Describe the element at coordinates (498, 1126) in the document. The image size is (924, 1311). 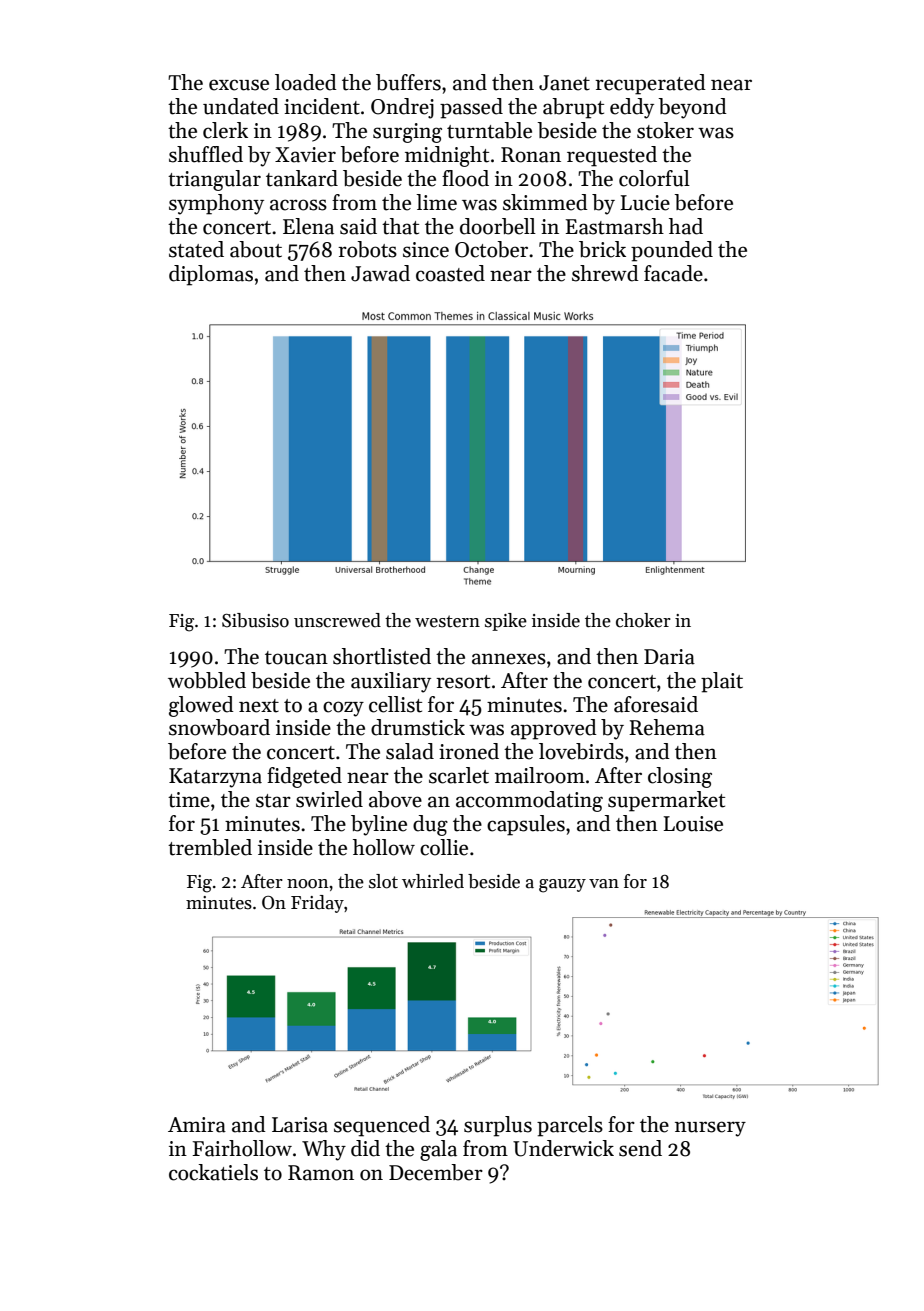
I see `surplus` at that location.
